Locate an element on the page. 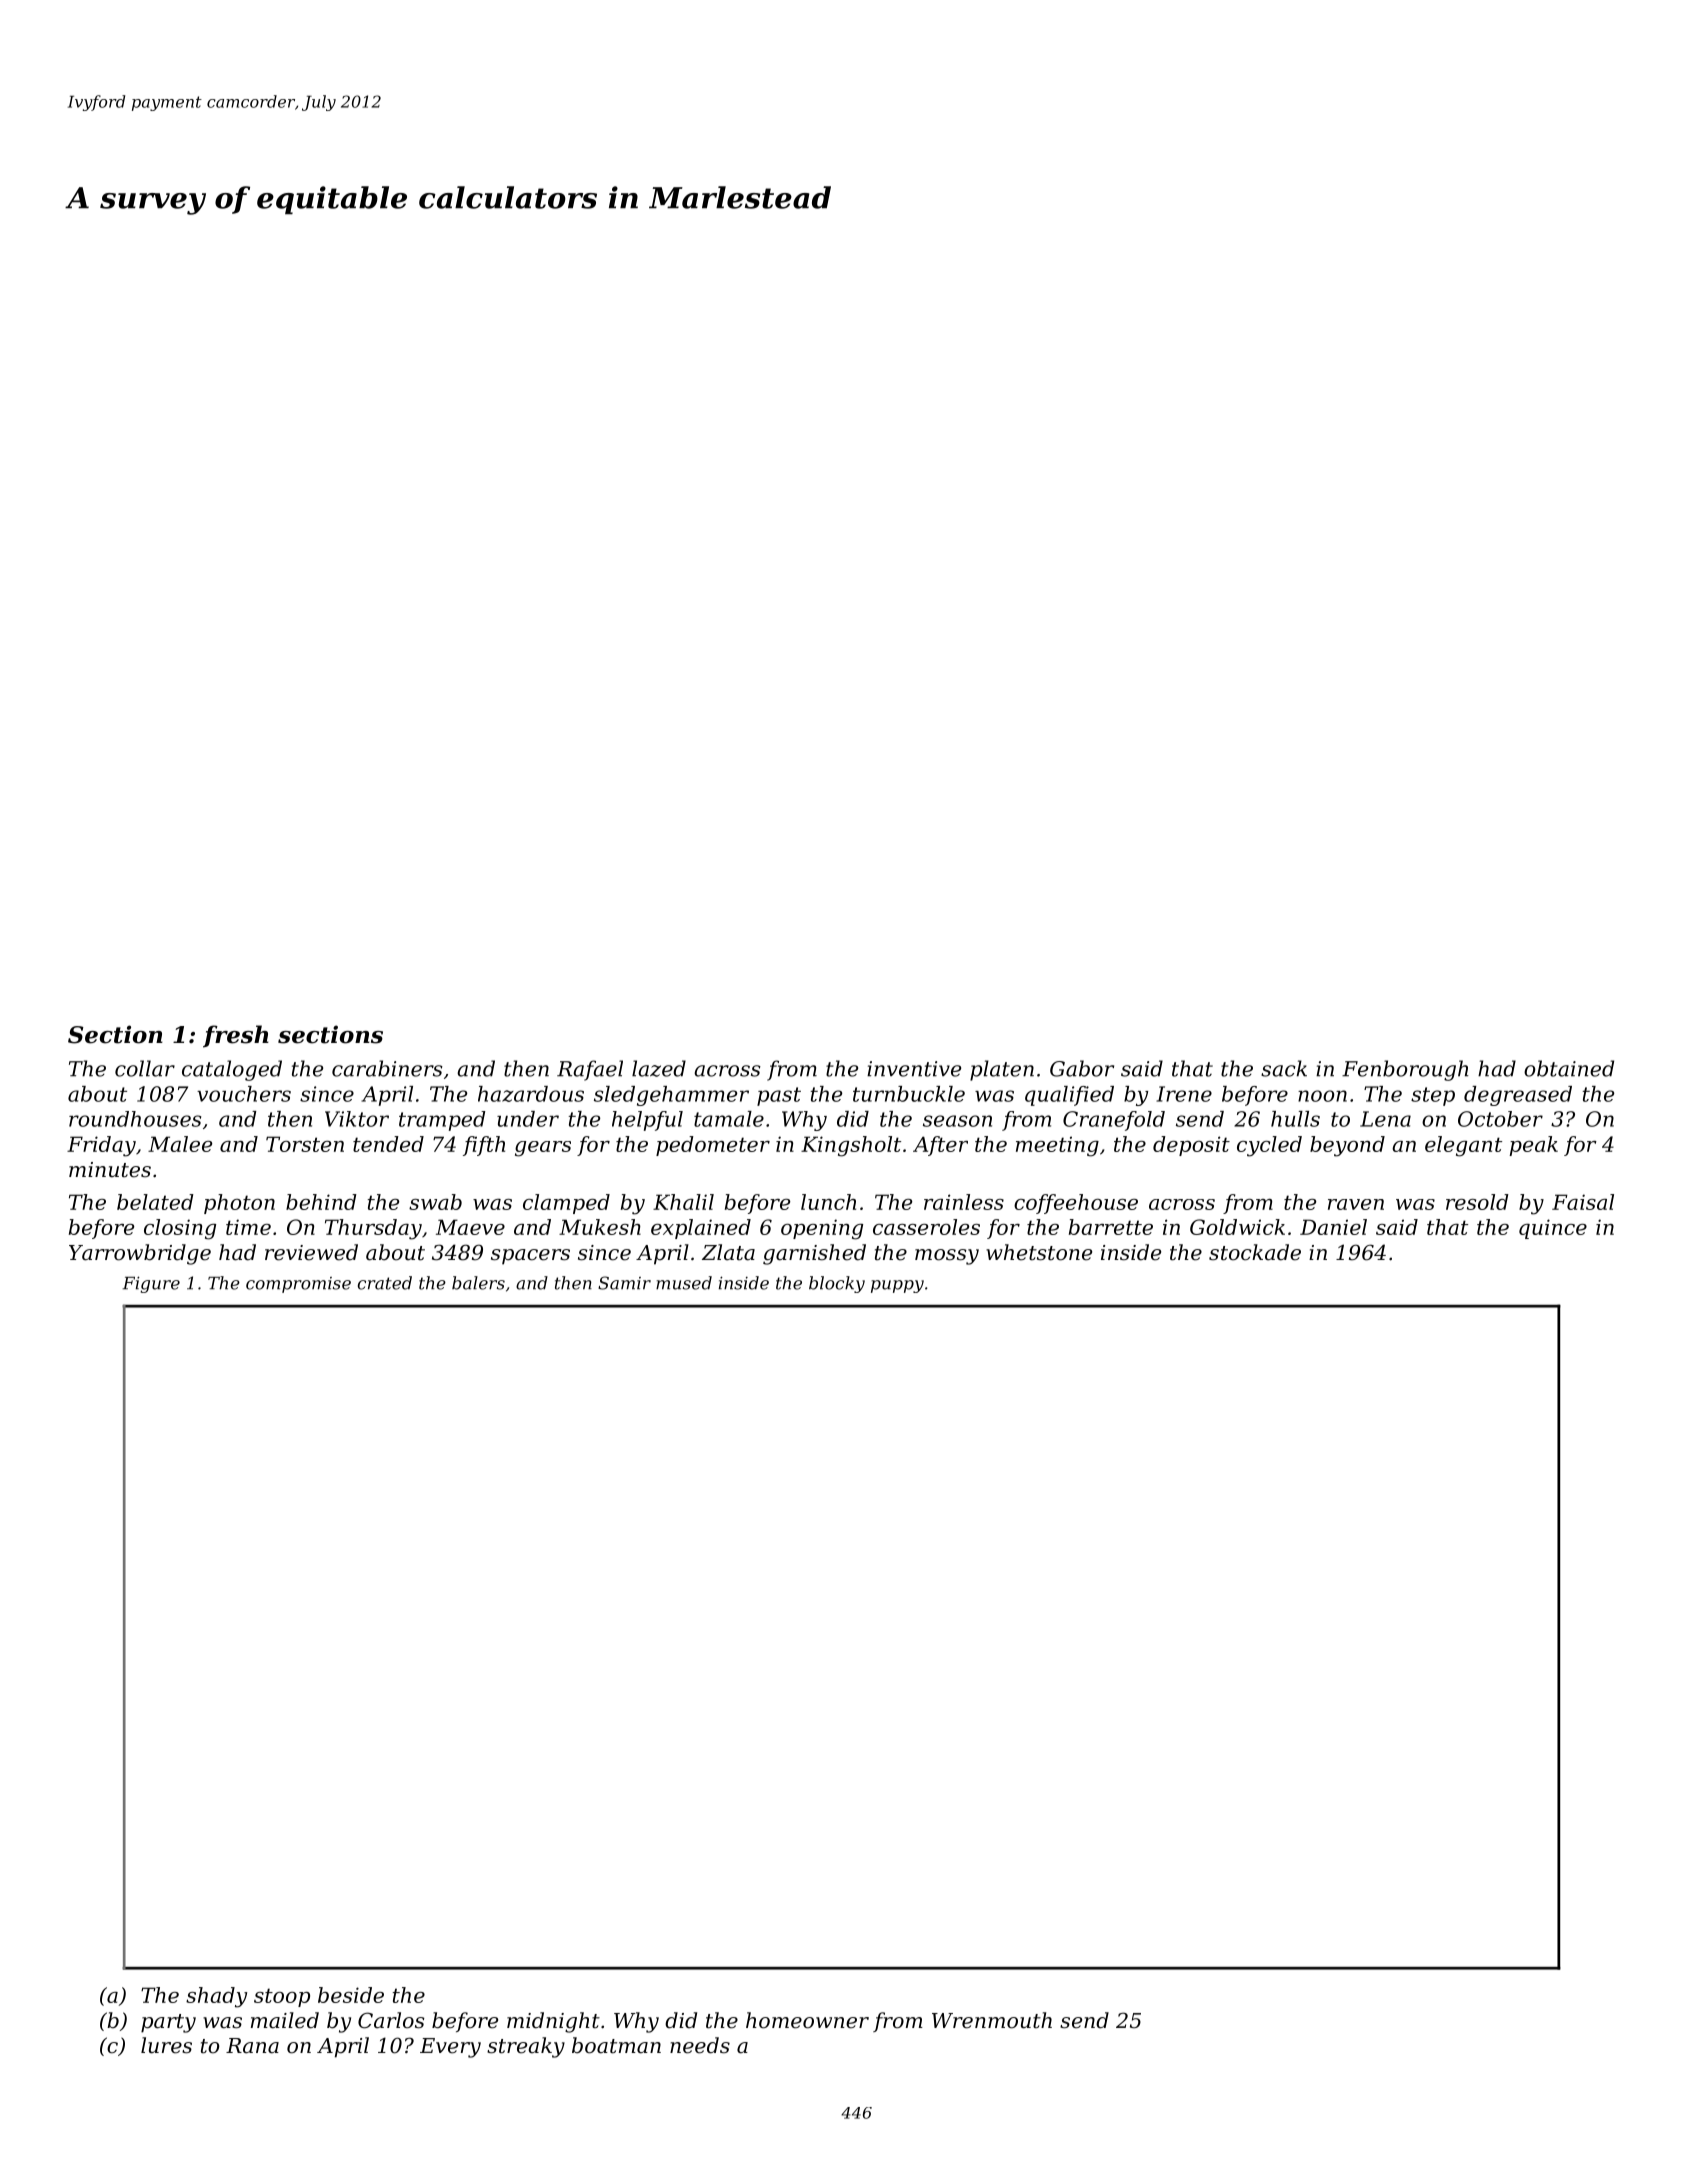 The image size is (1683, 2178). Figure is located at coordinates (151, 1284).
